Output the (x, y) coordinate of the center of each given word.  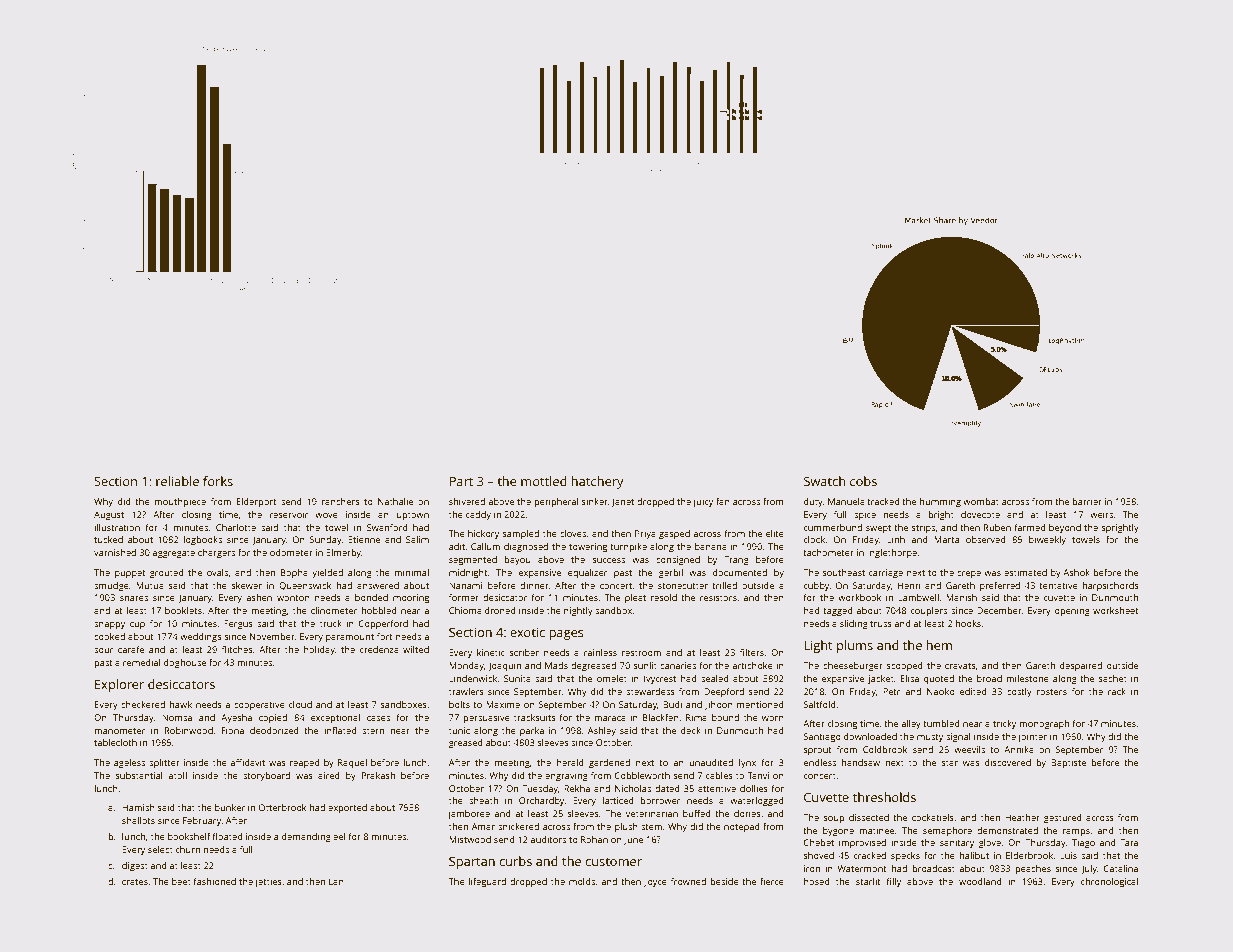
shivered (467, 501)
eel (339, 836)
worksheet (1116, 610)
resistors (718, 597)
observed (986, 539)
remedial (142, 662)
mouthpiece (180, 502)
